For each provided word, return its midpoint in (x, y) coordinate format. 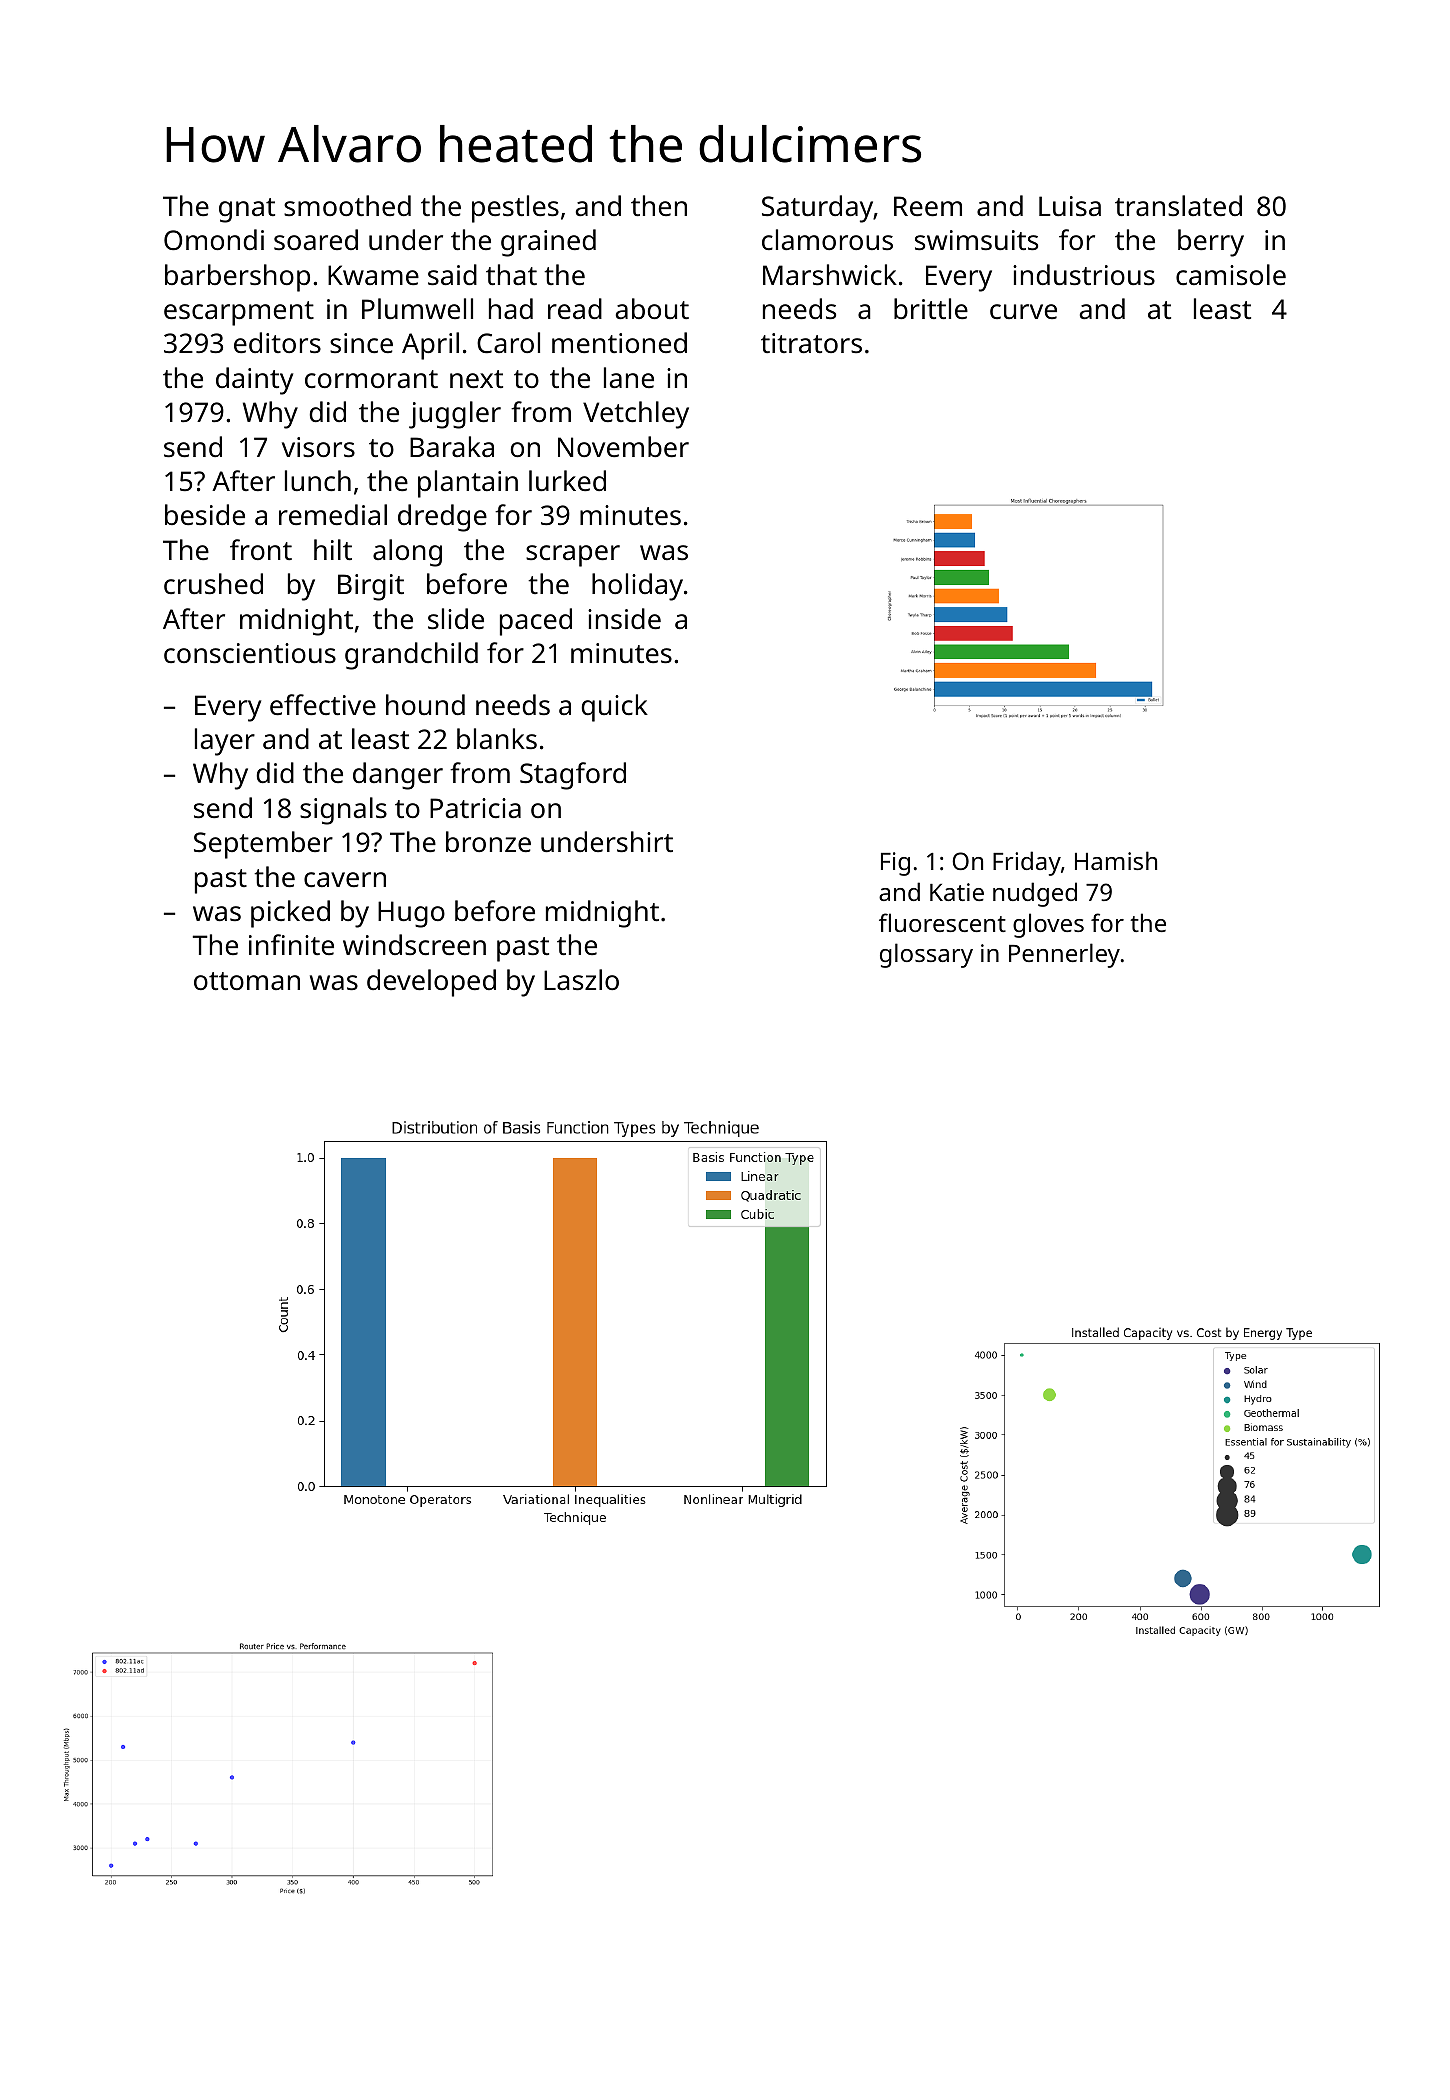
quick (615, 708)
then (659, 205)
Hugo (411, 914)
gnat (247, 210)
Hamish (1116, 860)
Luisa (1070, 206)
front (261, 549)
